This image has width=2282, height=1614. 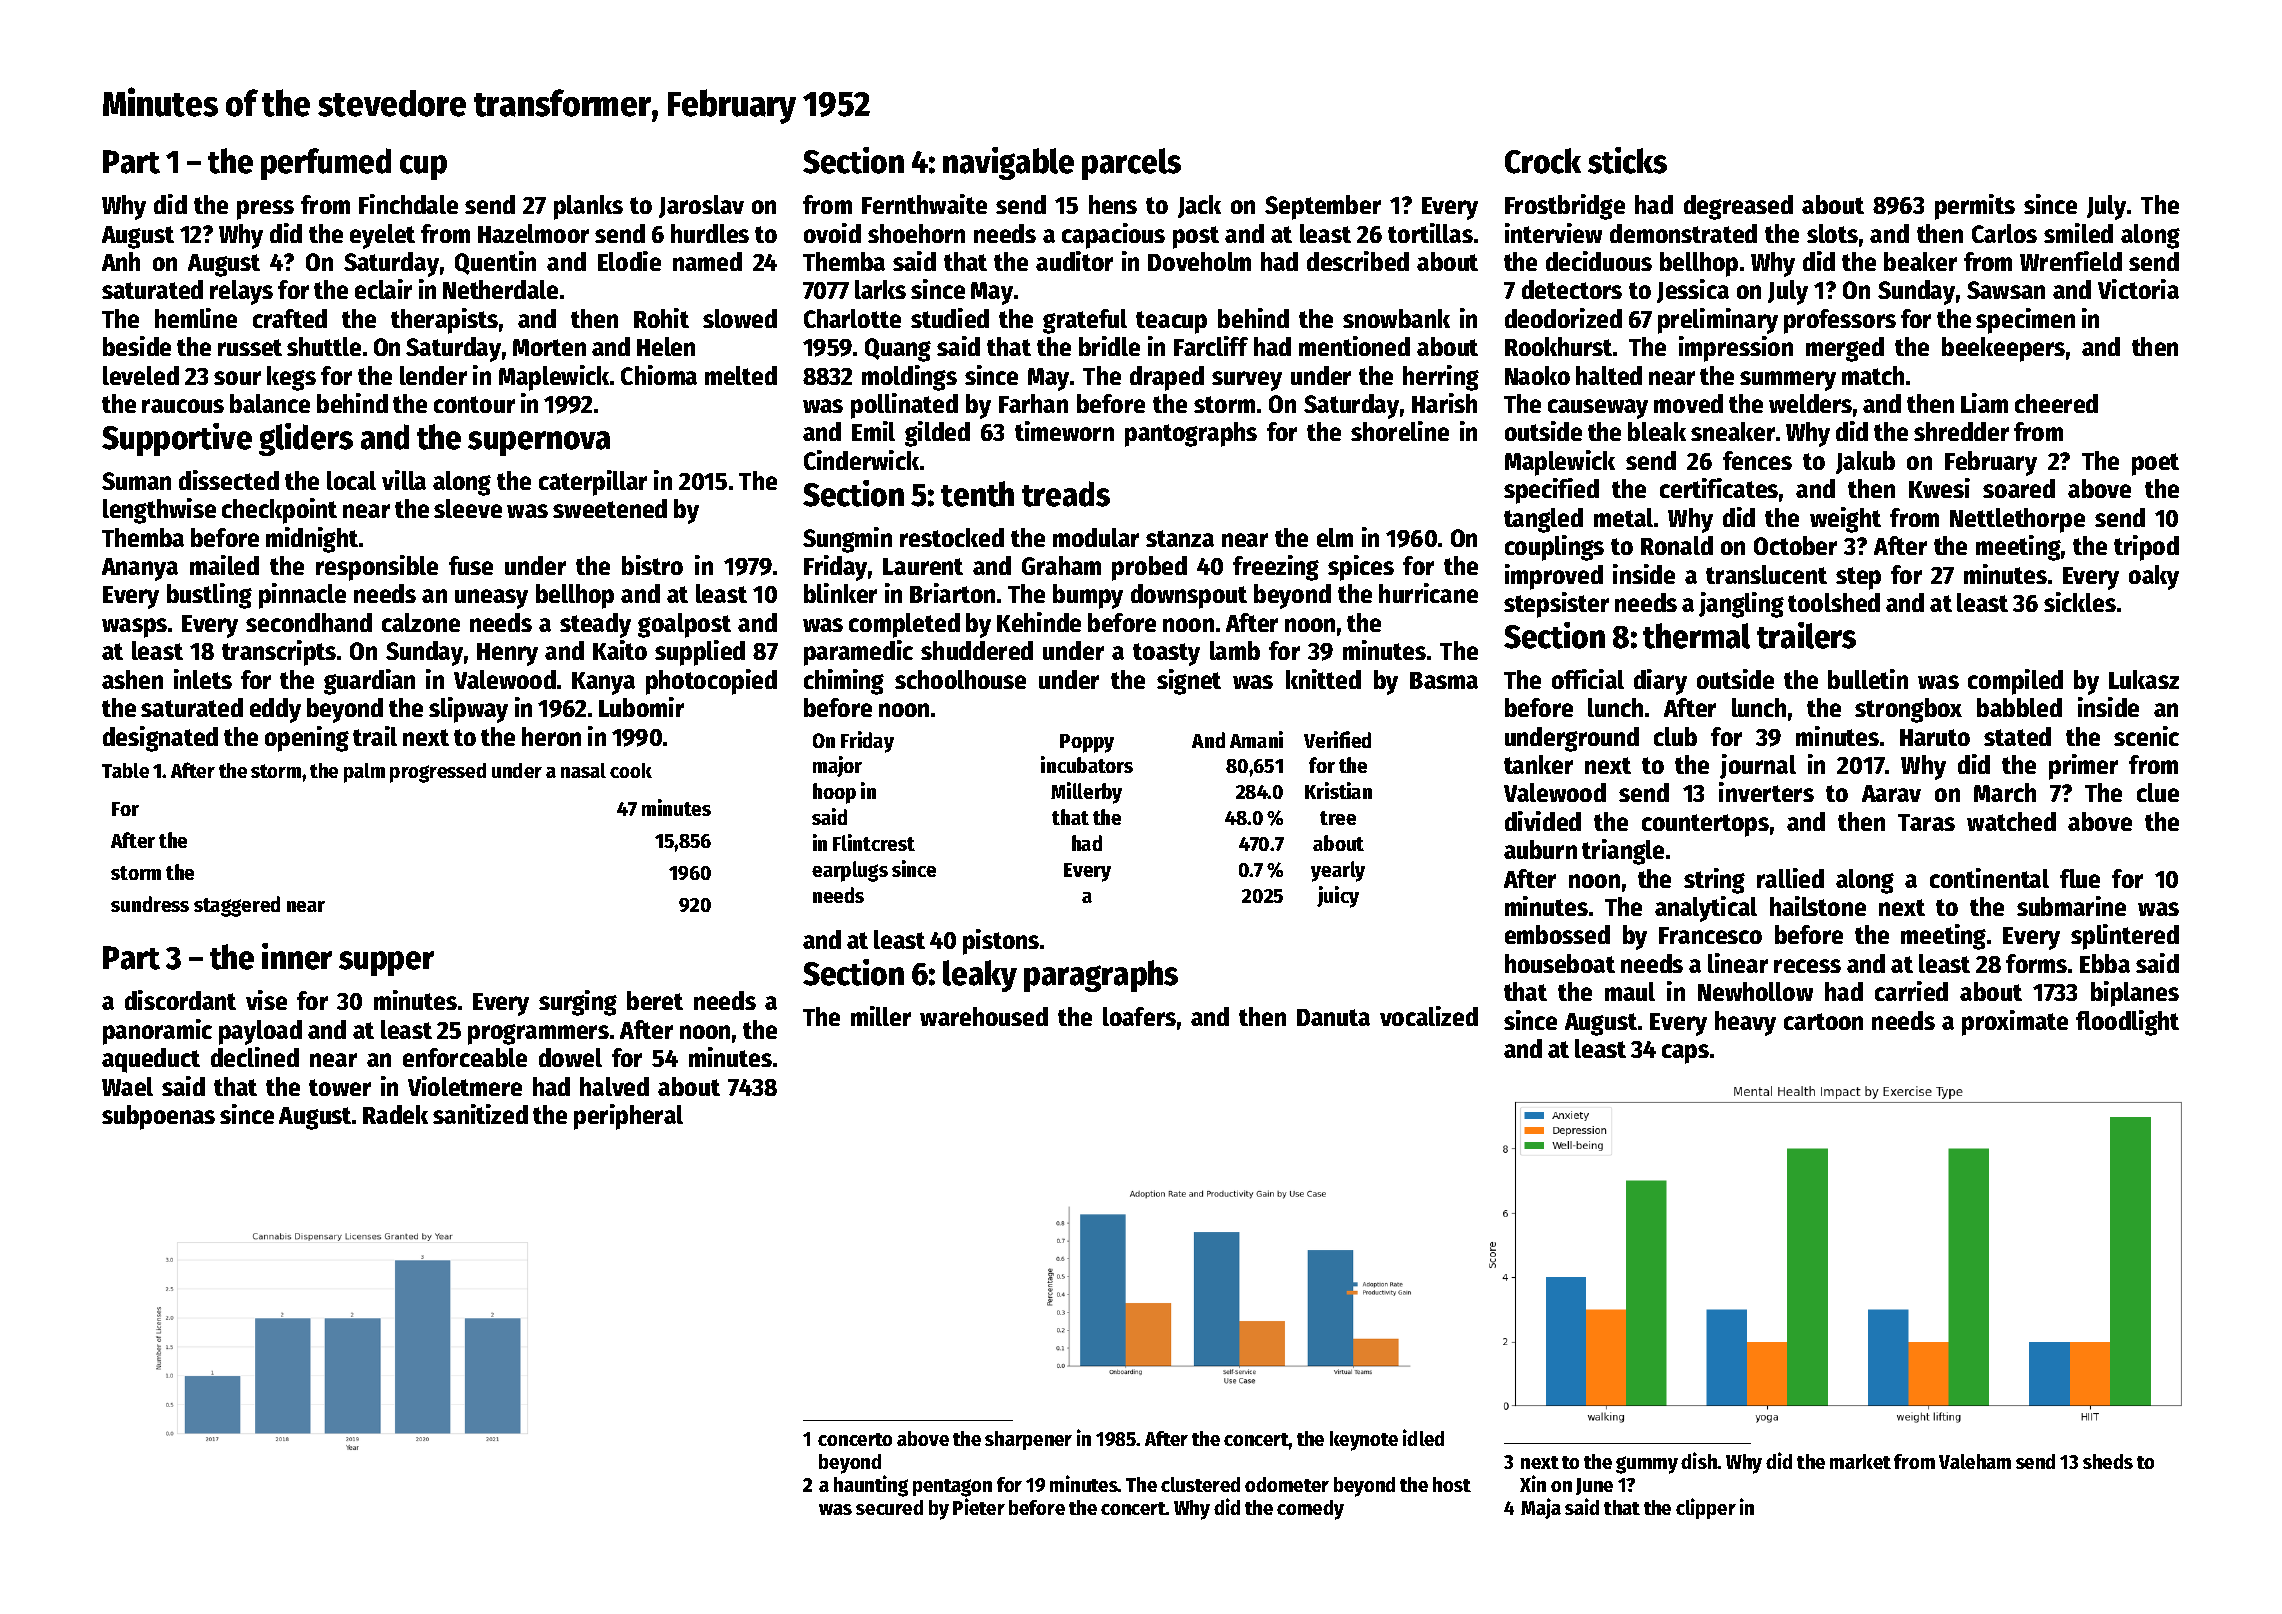 I want to click on staggered, so click(x=237, y=906).
